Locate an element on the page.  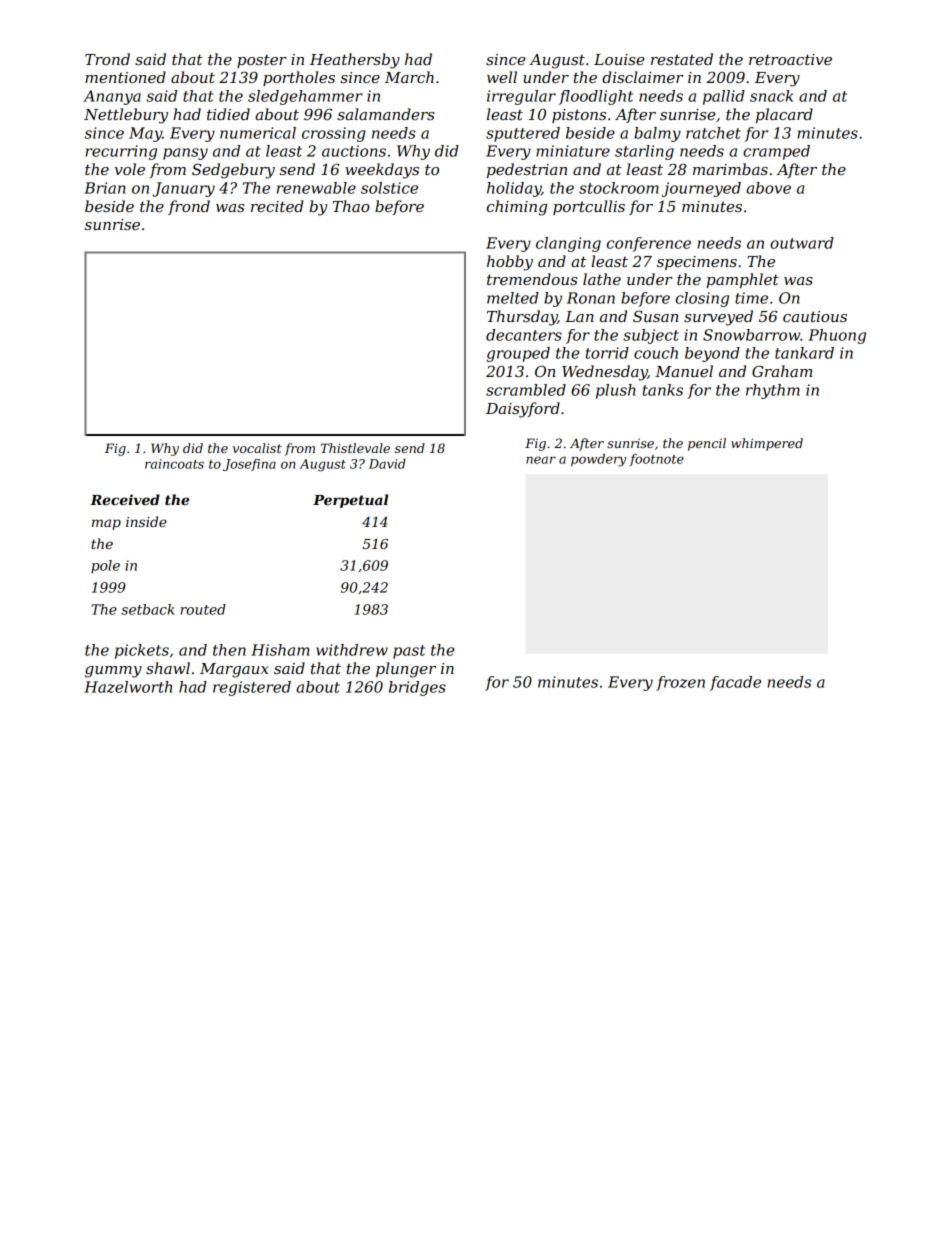
vocalist is located at coordinates (257, 448).
